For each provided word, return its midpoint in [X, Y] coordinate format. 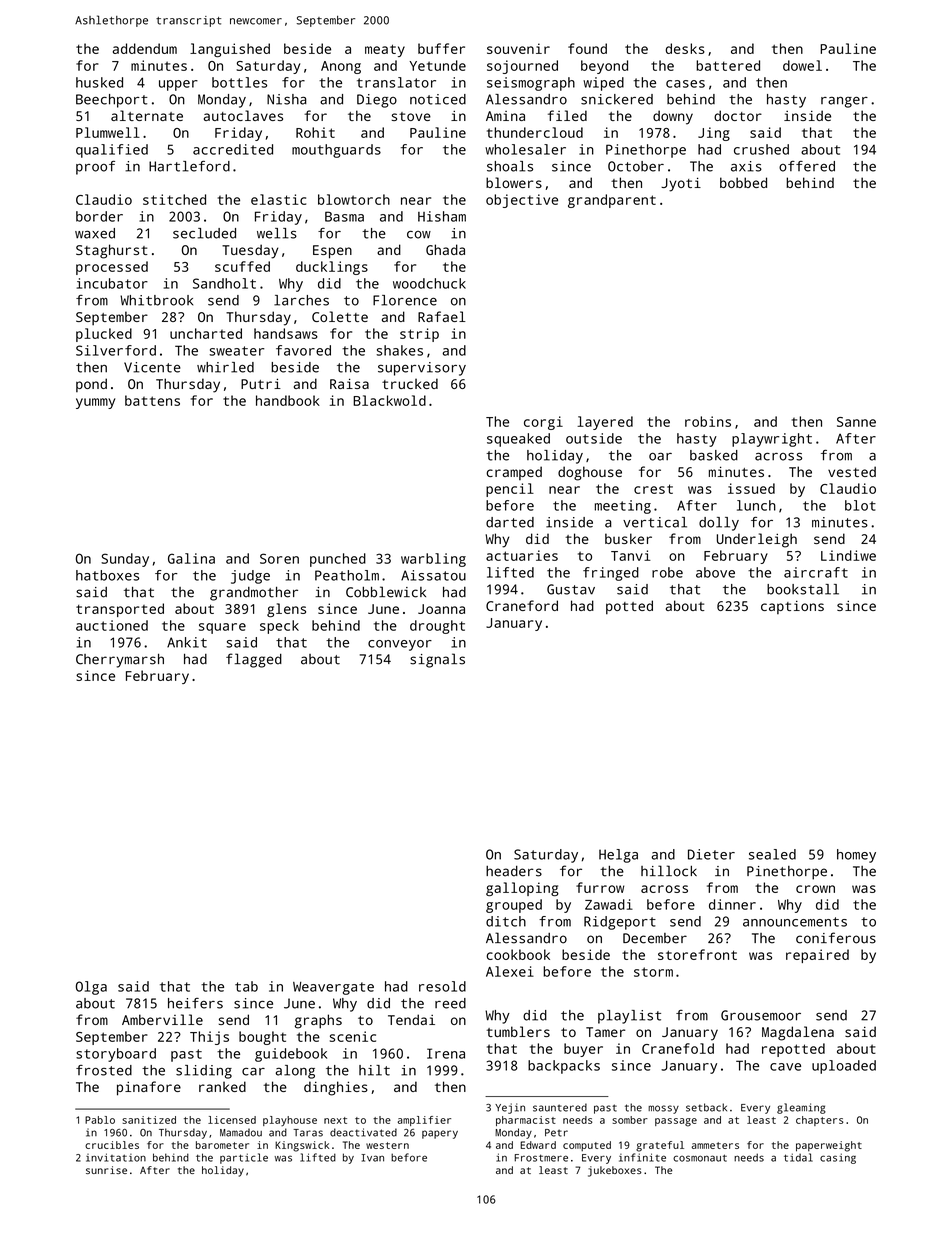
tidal [798, 1157]
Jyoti [681, 184]
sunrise [106, 1170]
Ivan [372, 1158]
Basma [344, 216]
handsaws [286, 333]
